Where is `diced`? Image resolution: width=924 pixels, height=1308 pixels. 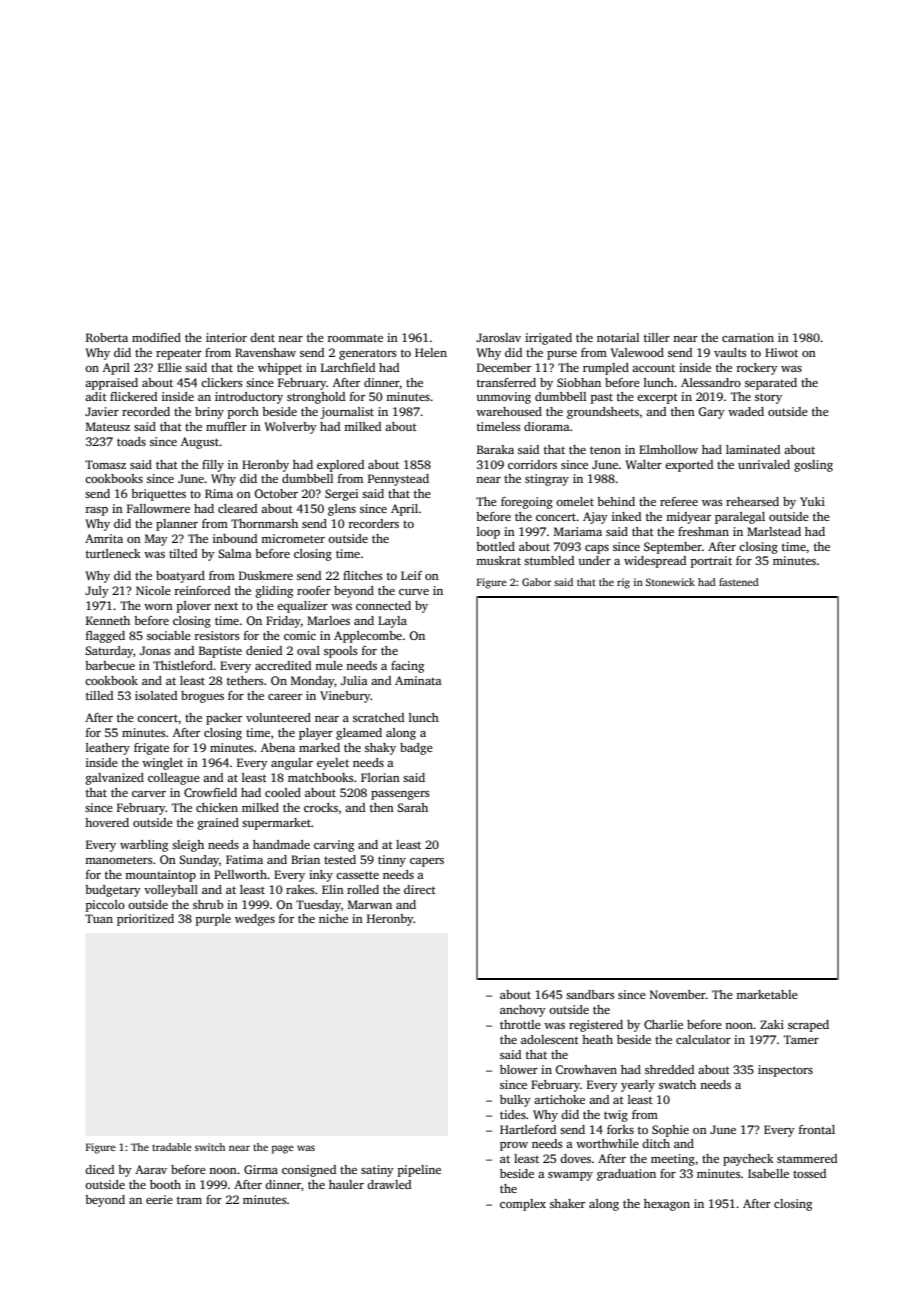 diced is located at coordinates (99, 1169).
